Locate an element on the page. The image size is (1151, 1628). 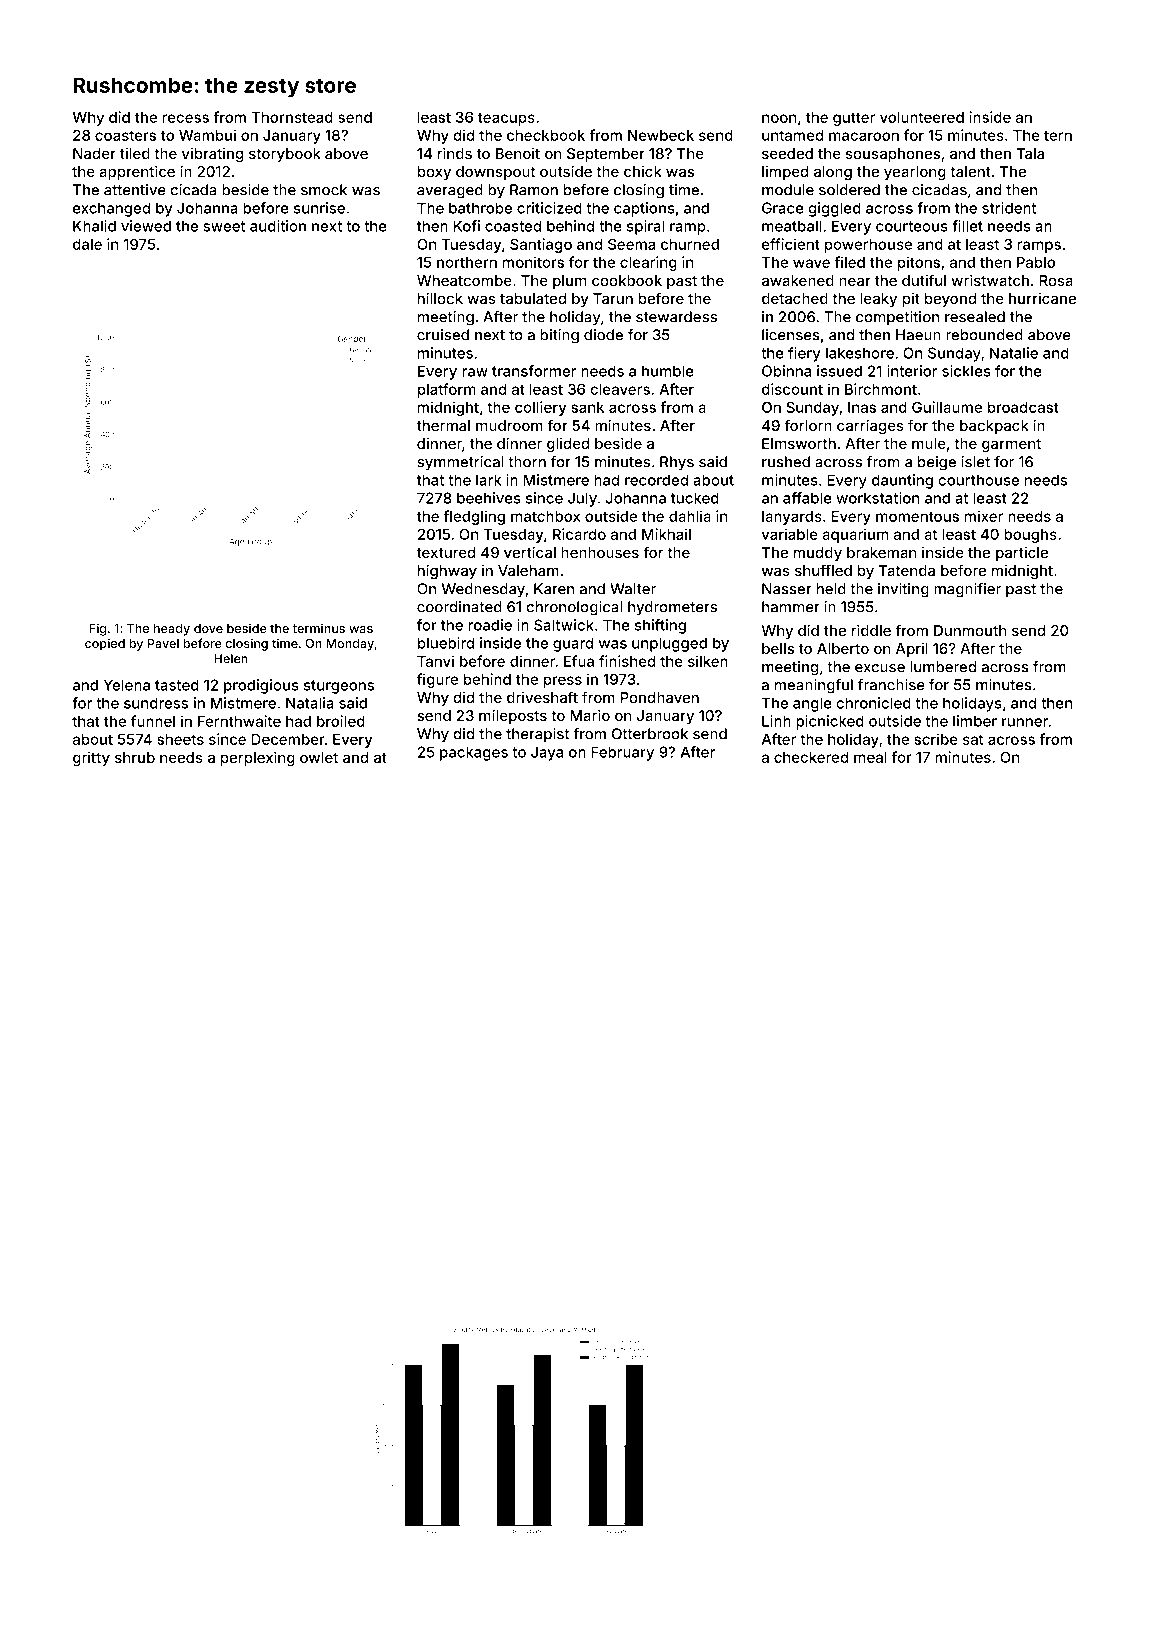
volunteered is located at coordinates (922, 117).
